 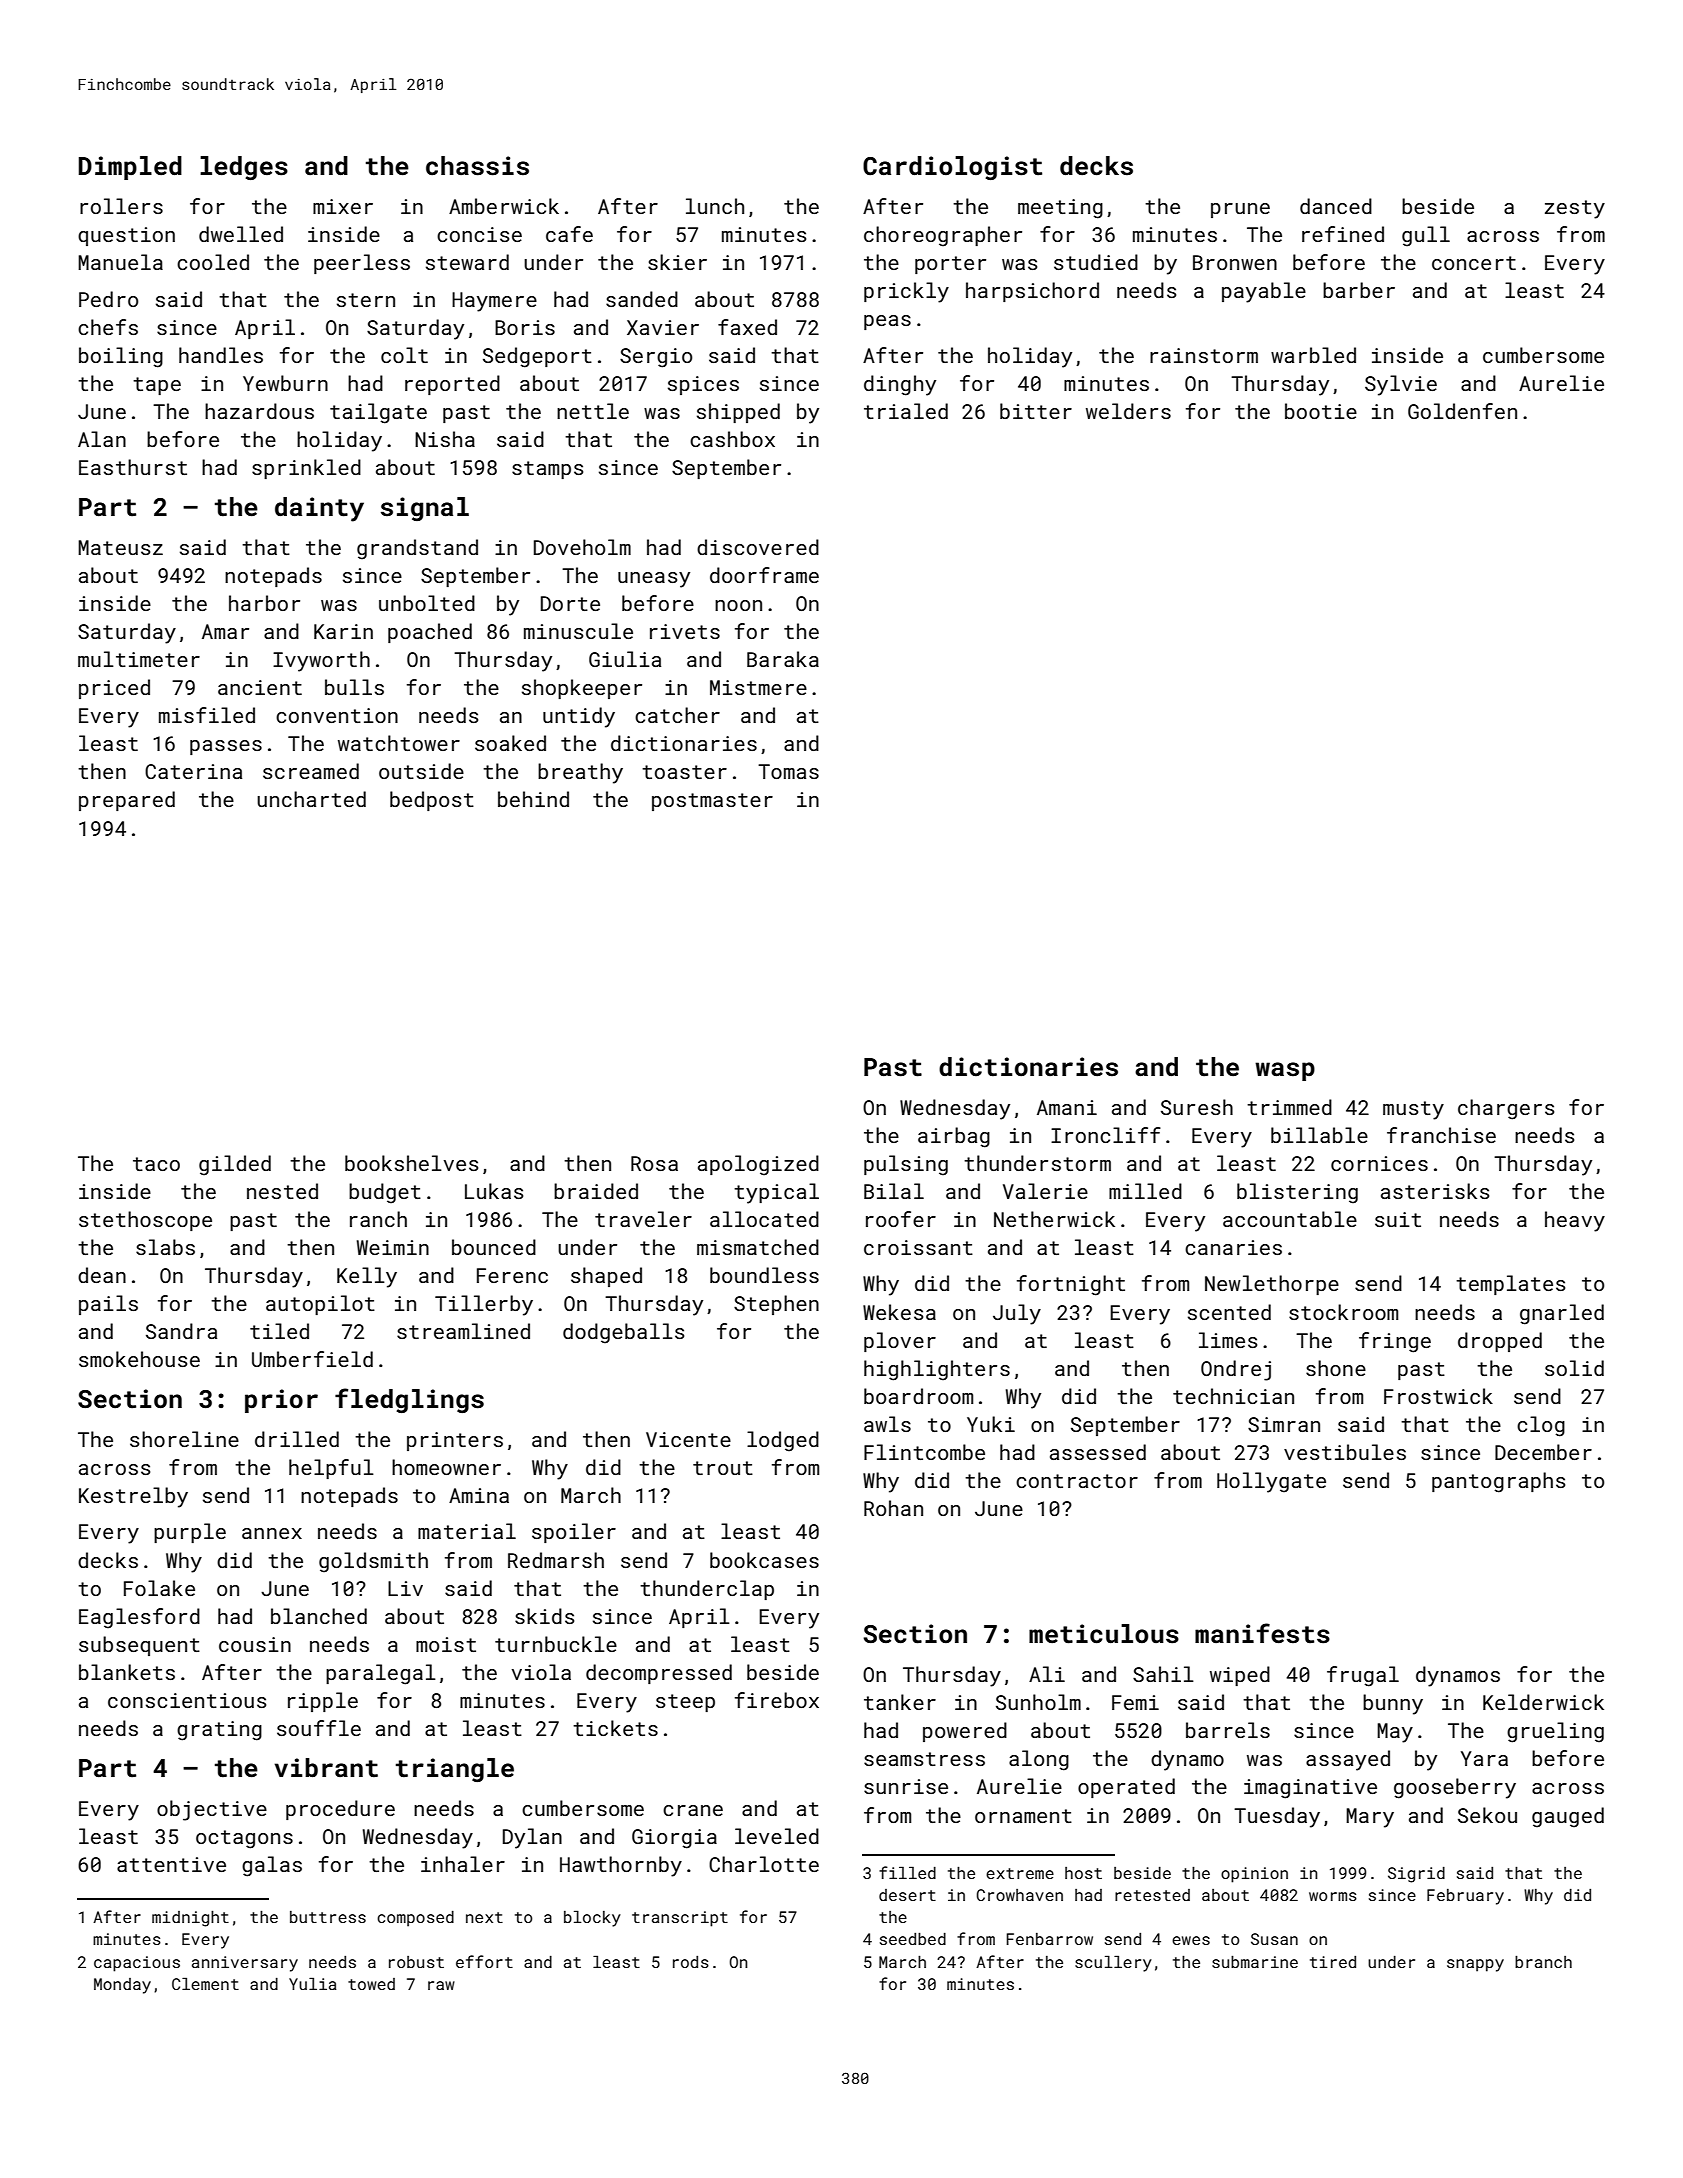 I want to click on drilled, so click(x=297, y=1439).
